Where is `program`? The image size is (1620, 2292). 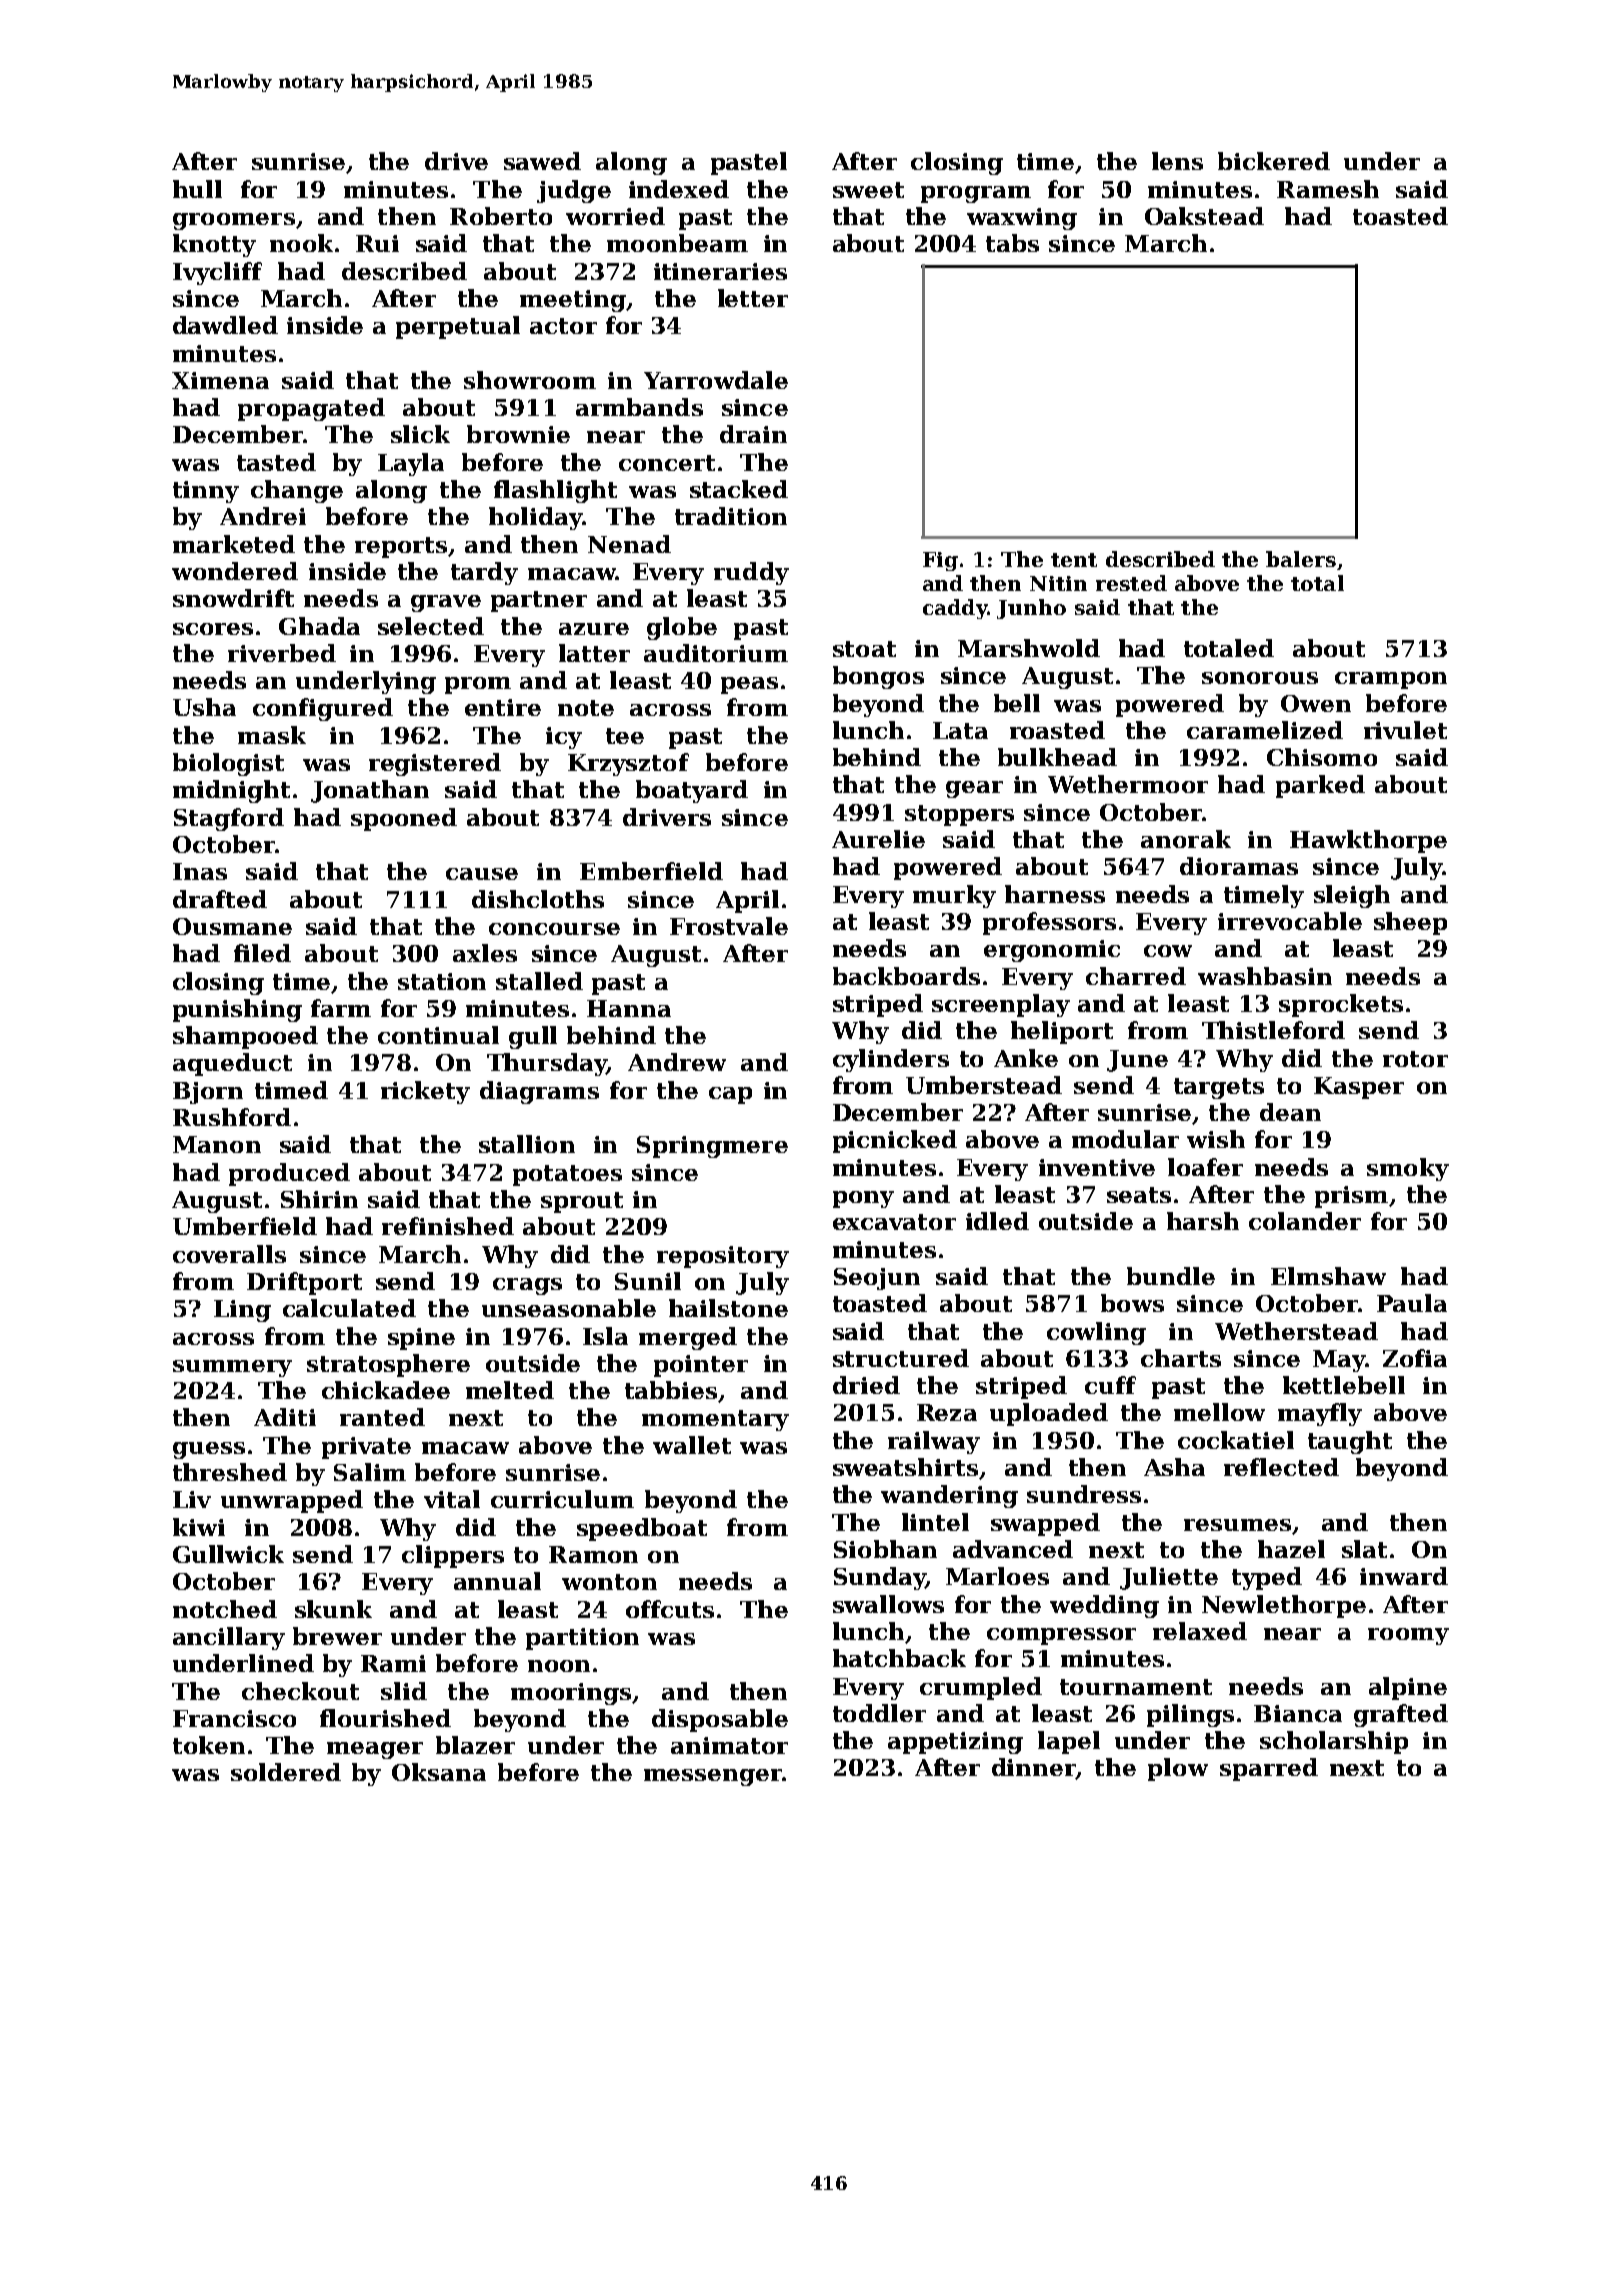 program is located at coordinates (976, 194).
